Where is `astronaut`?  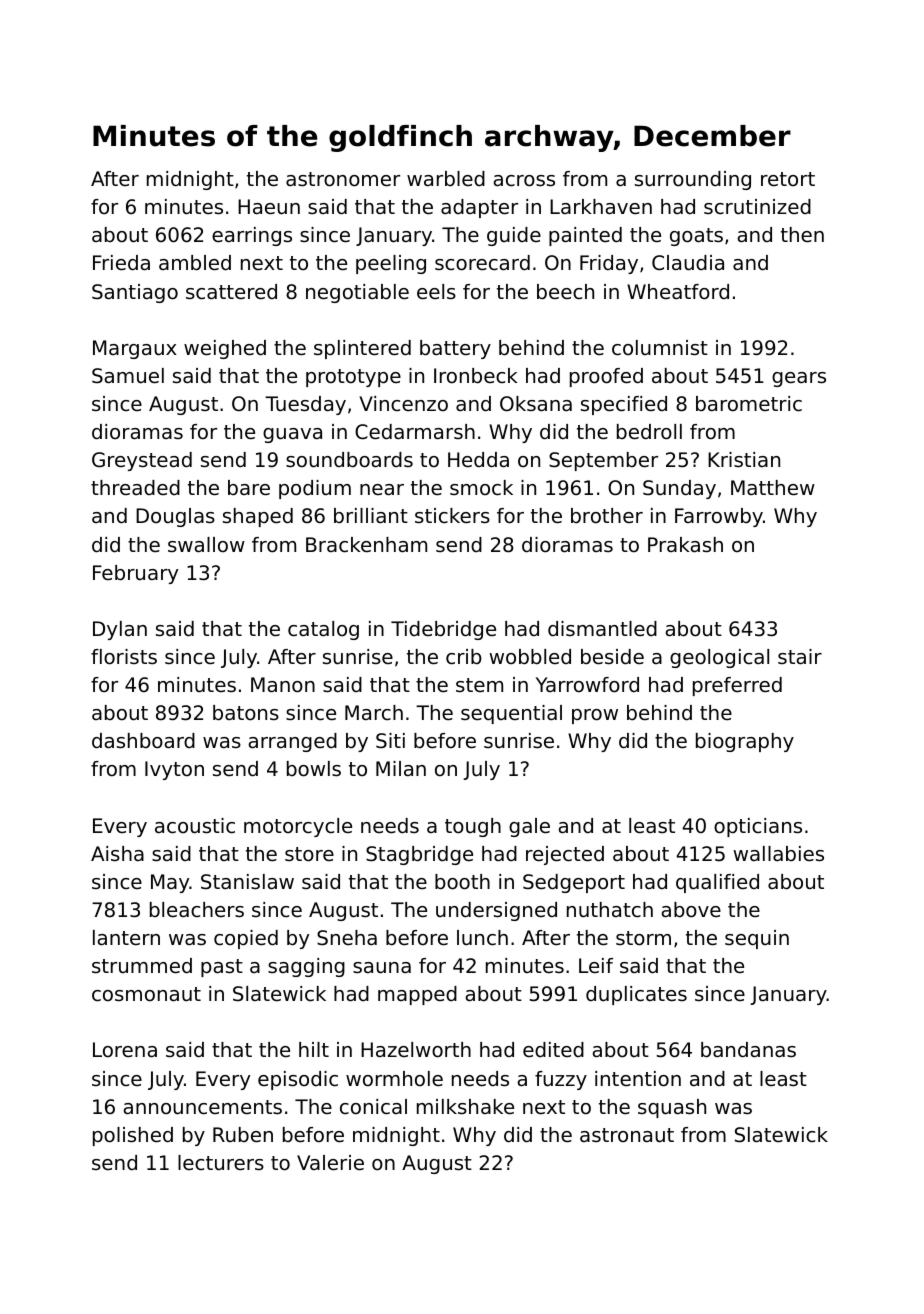
astronaut is located at coordinates (627, 1135).
